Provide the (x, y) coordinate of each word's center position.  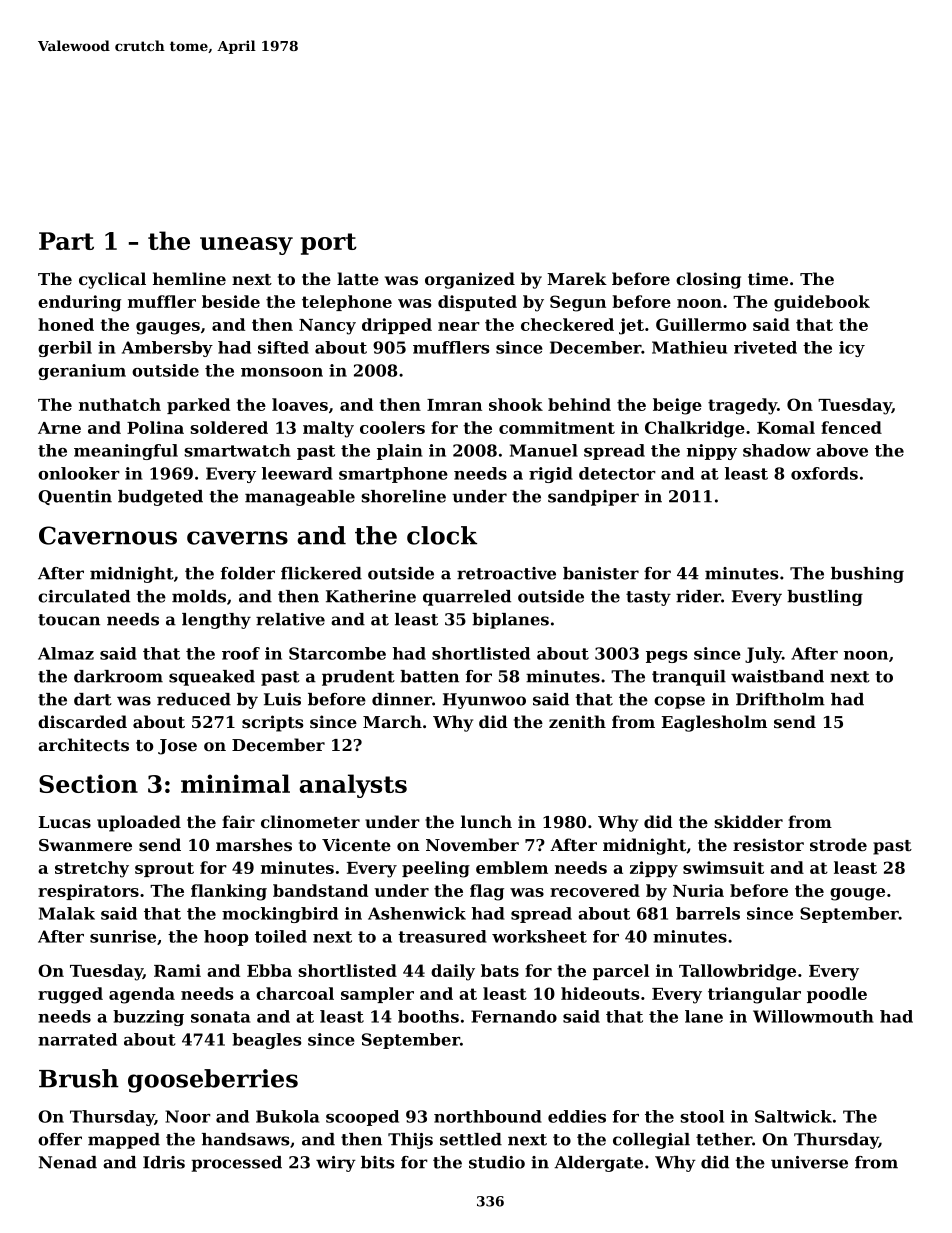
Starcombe (337, 653)
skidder (749, 821)
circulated (84, 596)
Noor (188, 1116)
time (768, 278)
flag (487, 892)
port (329, 244)
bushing (867, 575)
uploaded (139, 823)
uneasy (246, 246)
